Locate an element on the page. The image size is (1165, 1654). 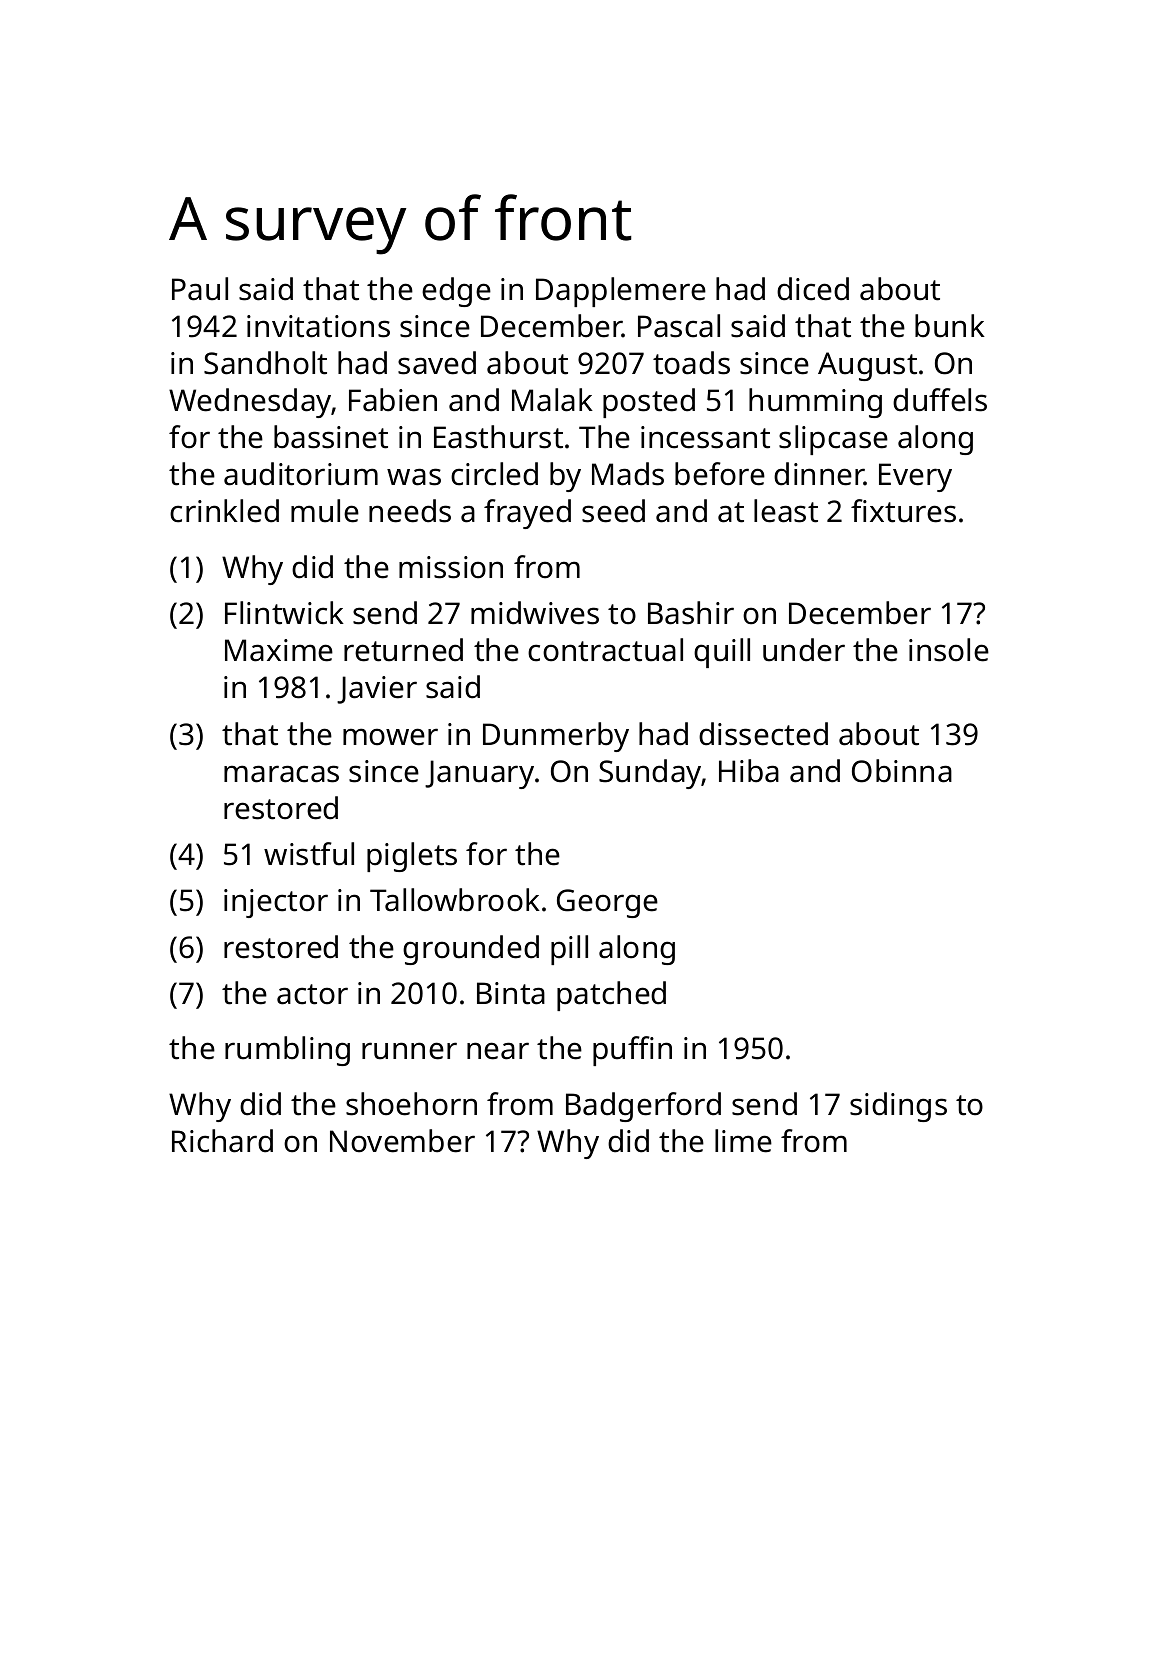
under is located at coordinates (804, 650).
